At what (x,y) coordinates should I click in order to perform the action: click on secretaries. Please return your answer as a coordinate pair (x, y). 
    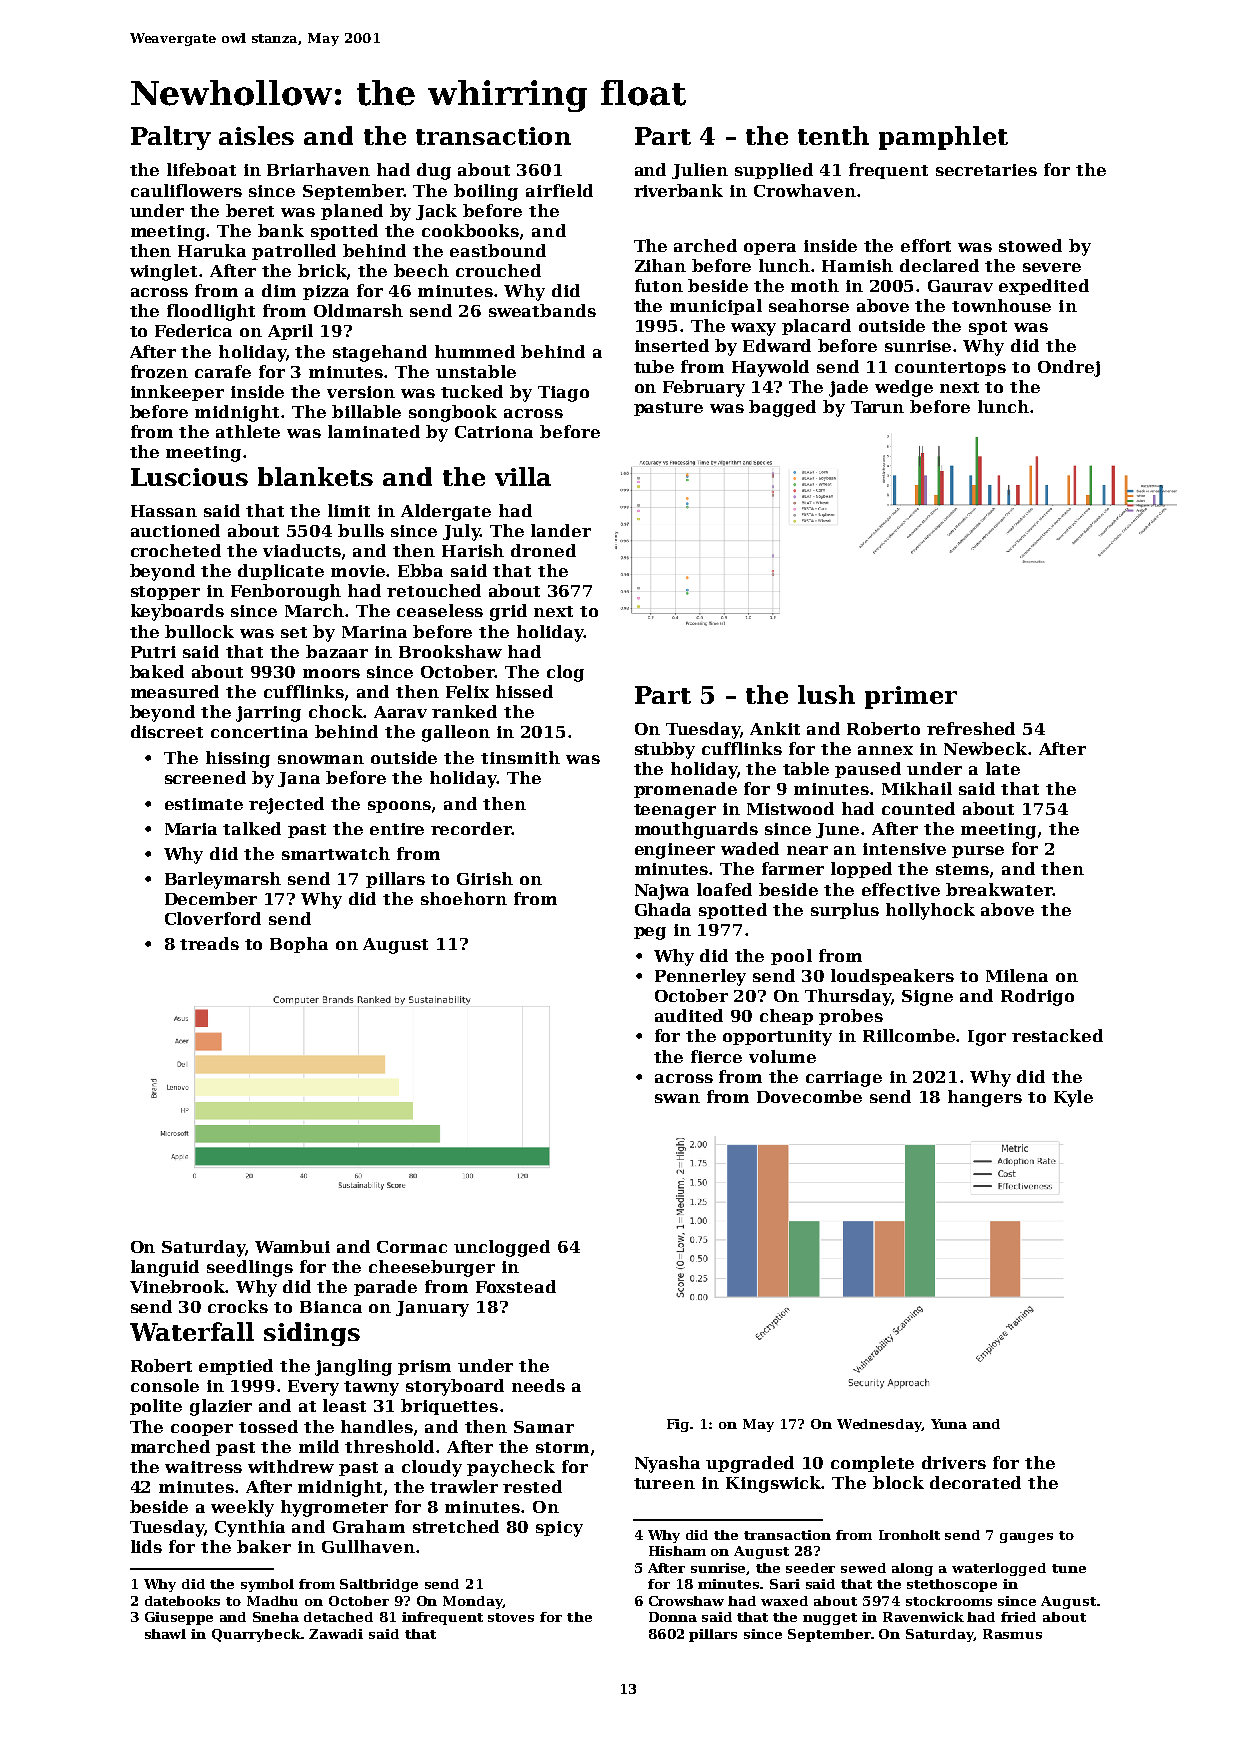
    Looking at the image, I should click on (986, 170).
